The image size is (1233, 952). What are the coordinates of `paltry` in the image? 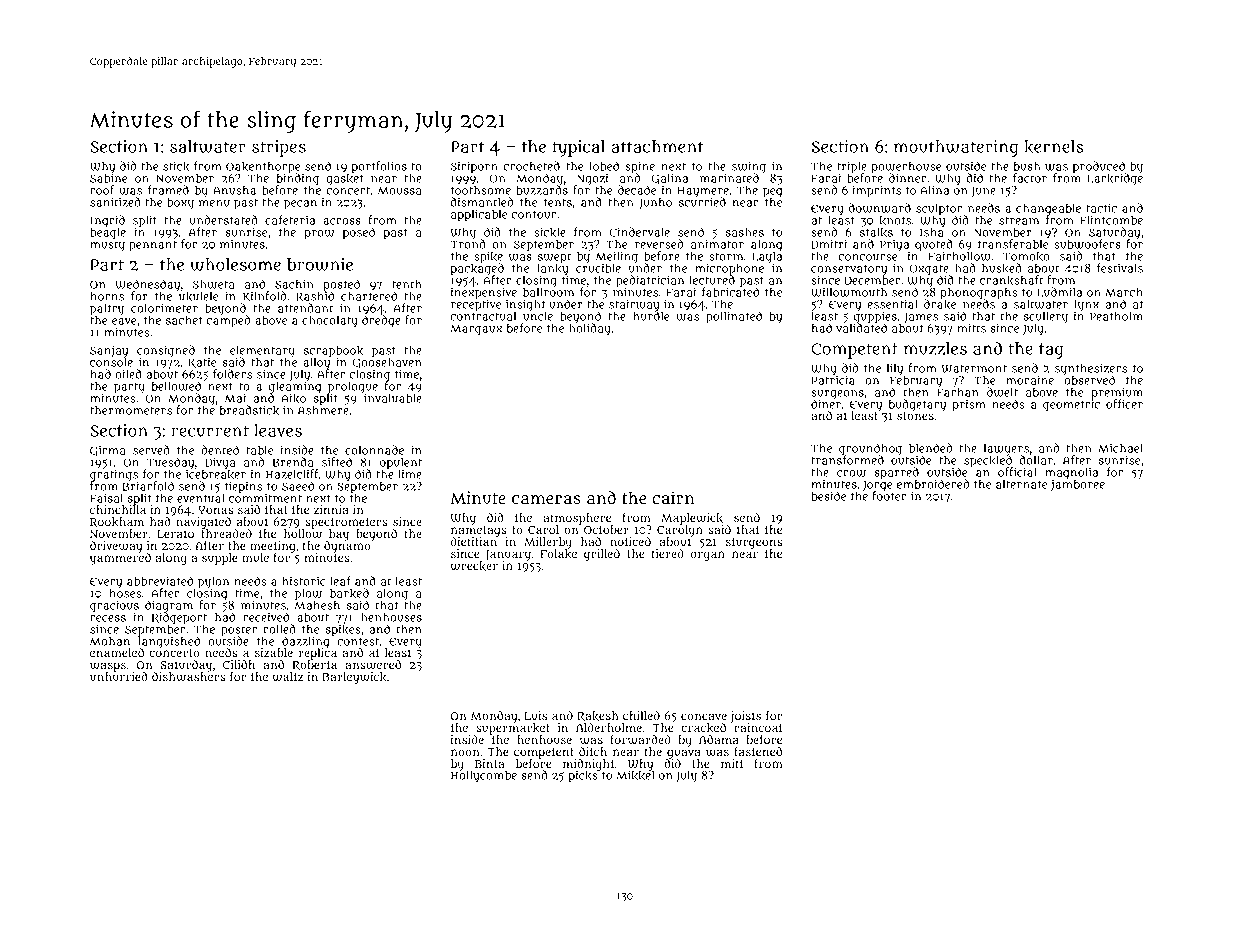 It's located at (107, 309).
